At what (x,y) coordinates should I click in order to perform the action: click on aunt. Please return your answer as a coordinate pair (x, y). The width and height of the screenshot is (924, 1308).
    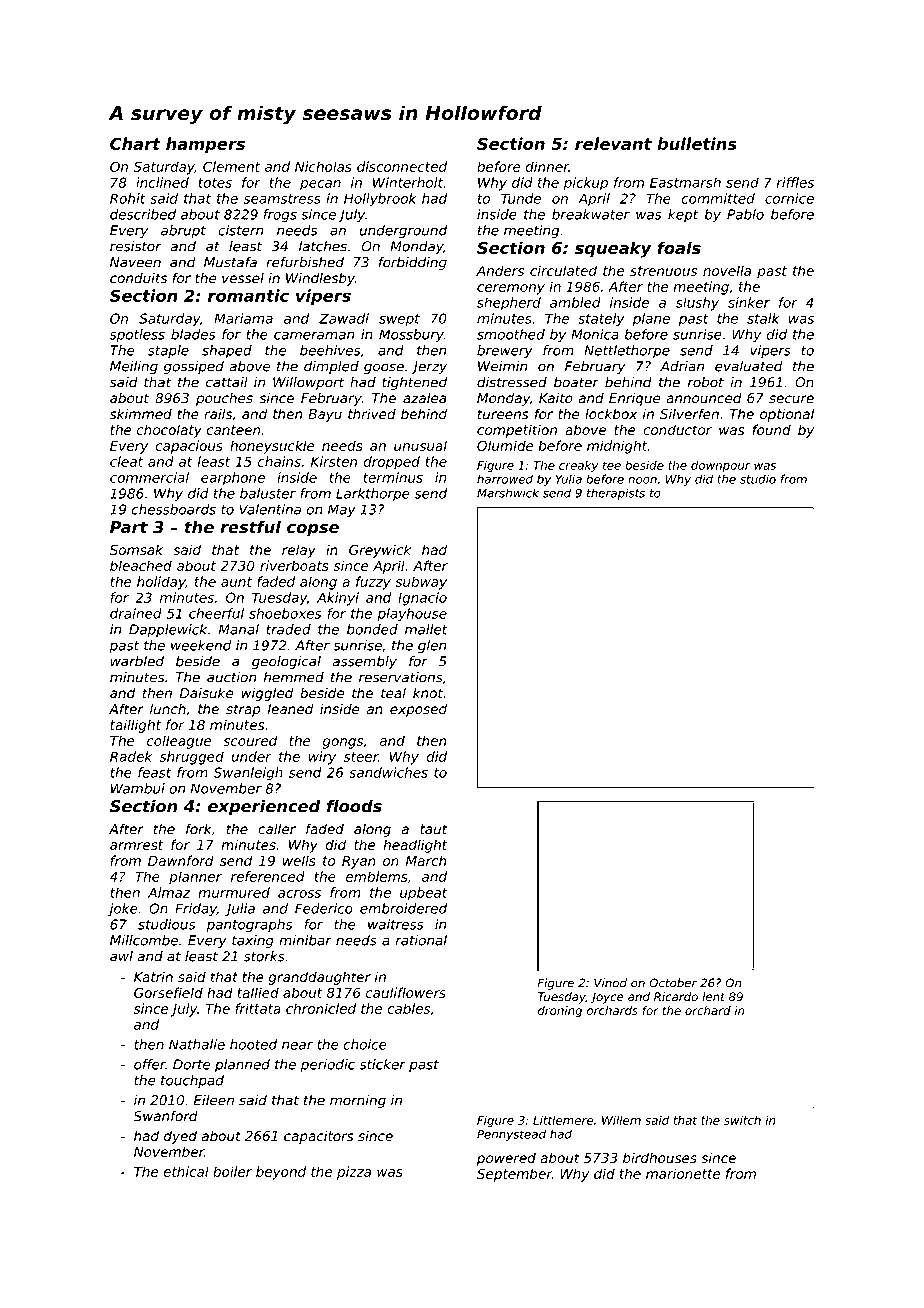
    Looking at the image, I should click on (236, 582).
